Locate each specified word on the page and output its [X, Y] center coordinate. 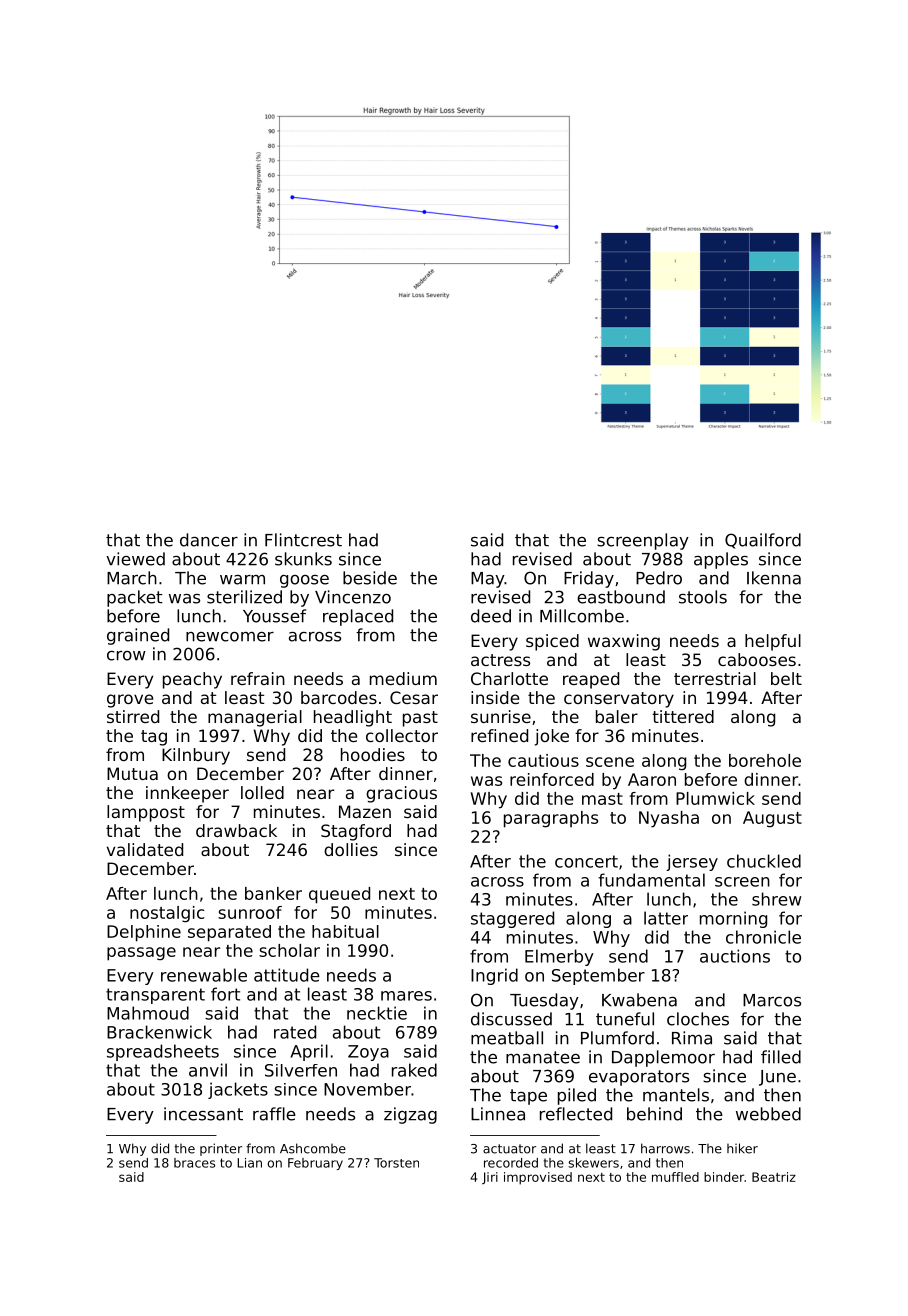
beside [370, 578]
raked [414, 1070]
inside [495, 697]
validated [145, 849]
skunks [303, 559]
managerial [255, 718]
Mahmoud [148, 1013]
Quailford [763, 541]
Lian [249, 1163]
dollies [351, 849]
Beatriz [774, 1177]
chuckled [764, 861]
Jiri [490, 1178]
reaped [591, 680]
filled [781, 1057]
